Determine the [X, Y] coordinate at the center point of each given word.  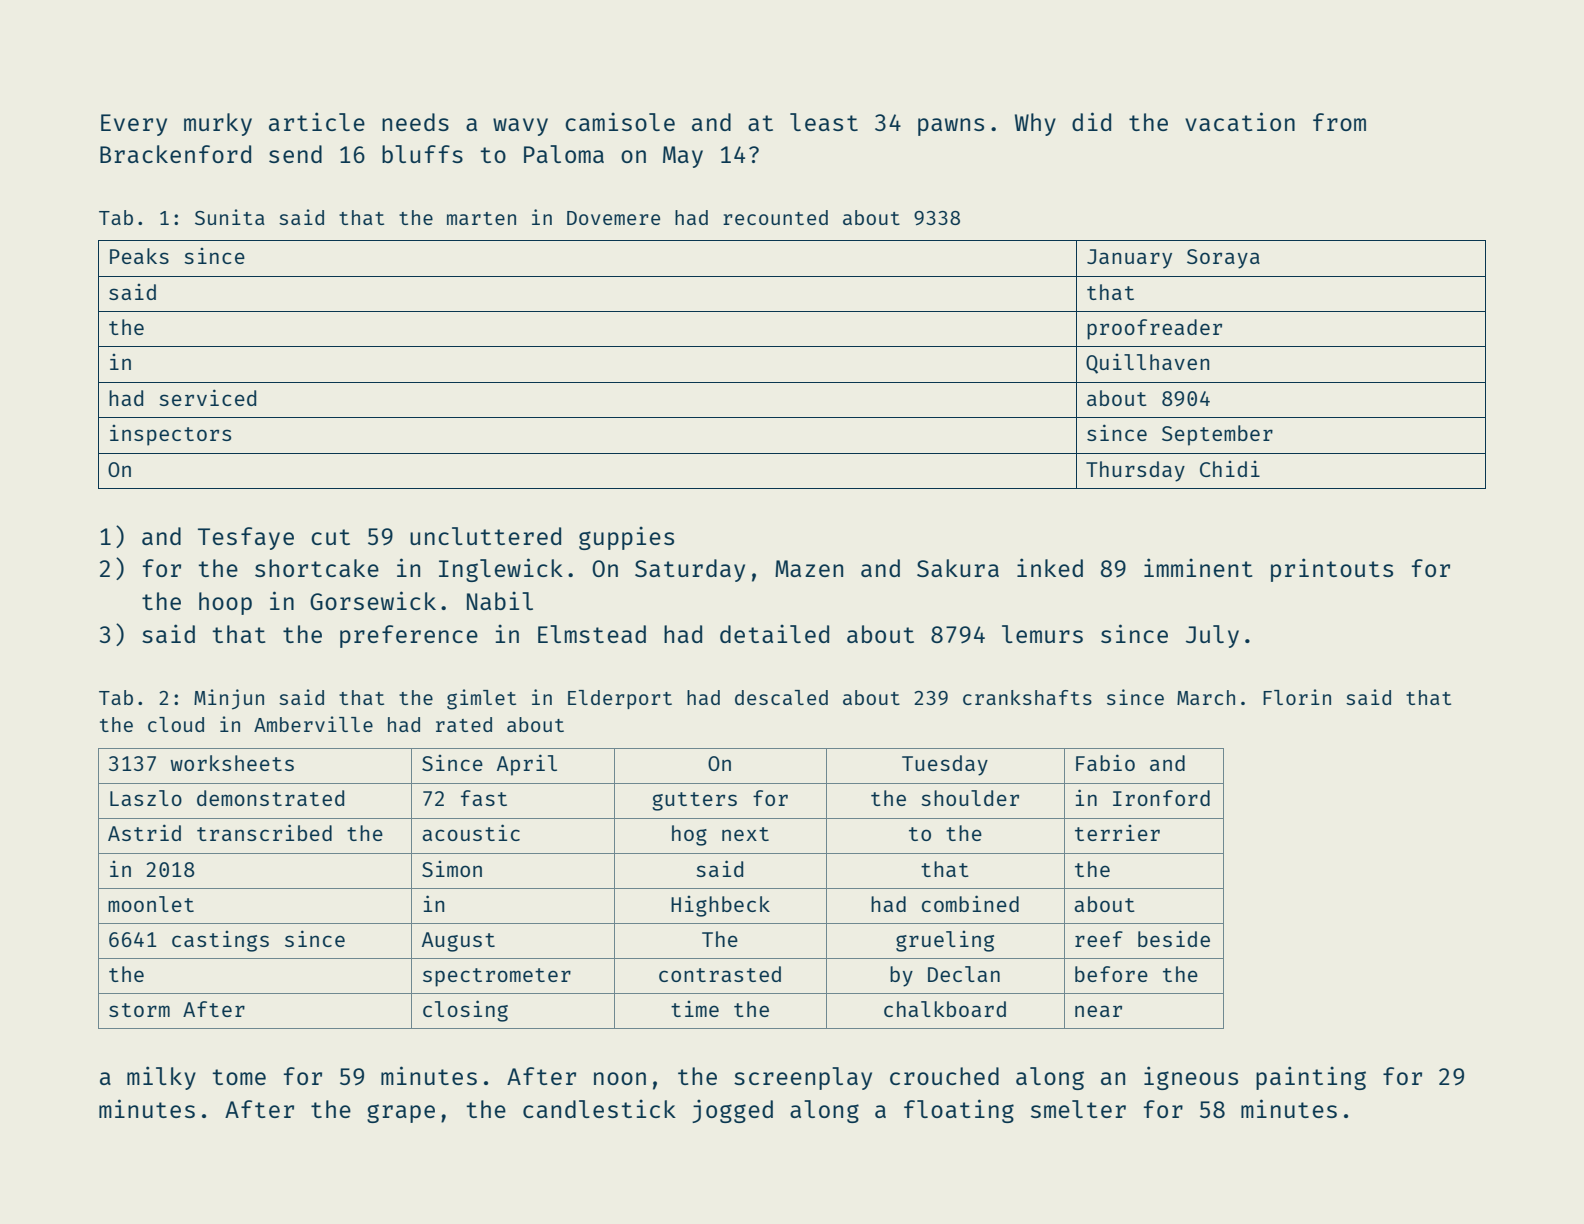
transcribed [264, 832]
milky [161, 1078]
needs [415, 122]
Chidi [1230, 469]
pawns [951, 127]
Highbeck [720, 906]
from [1339, 122]
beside [1174, 938]
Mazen [809, 568]
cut [330, 537]
